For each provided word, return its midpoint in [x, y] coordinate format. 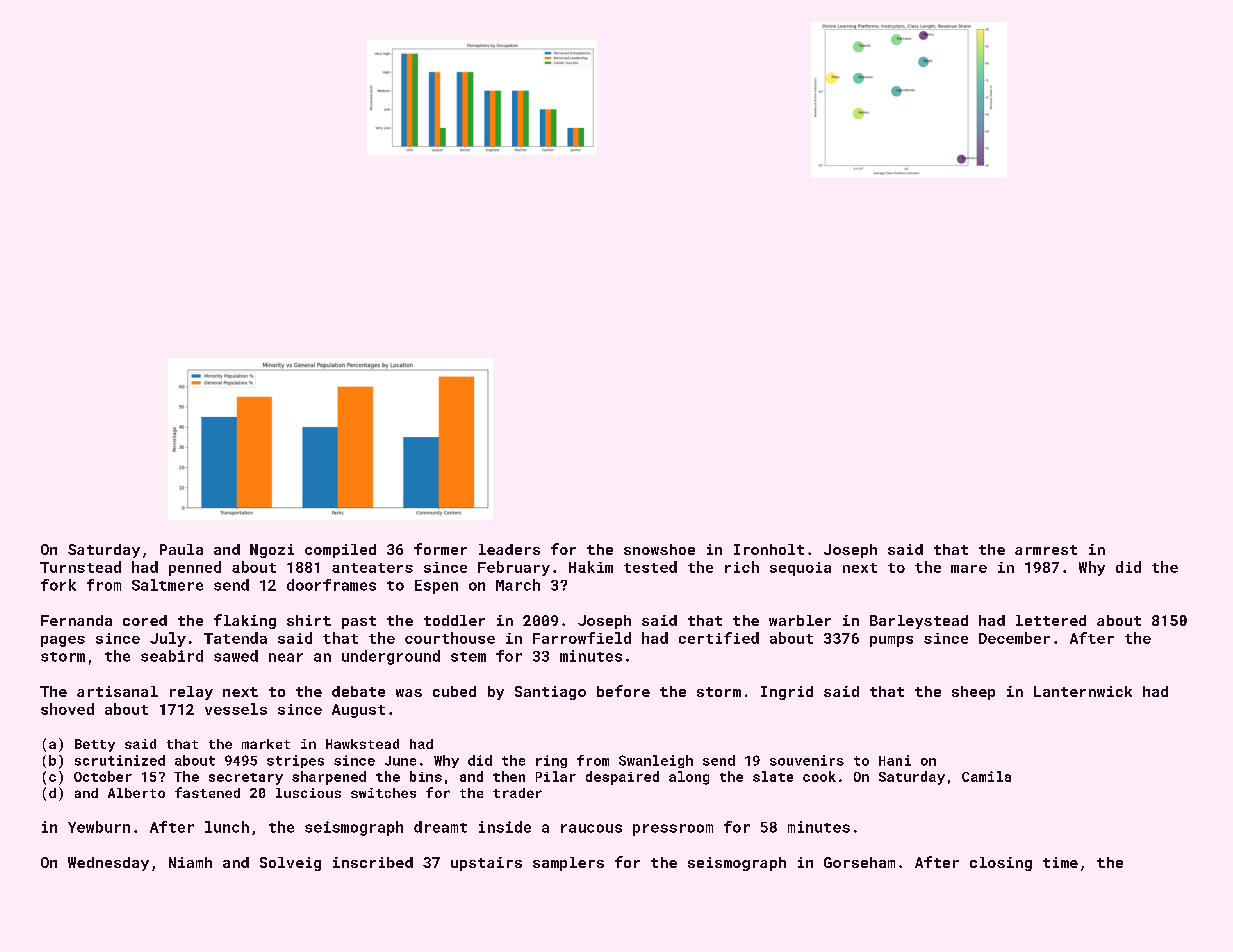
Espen [436, 587]
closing [1001, 864]
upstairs [486, 864]
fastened [207, 792]
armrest [1046, 550]
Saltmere [167, 585]
